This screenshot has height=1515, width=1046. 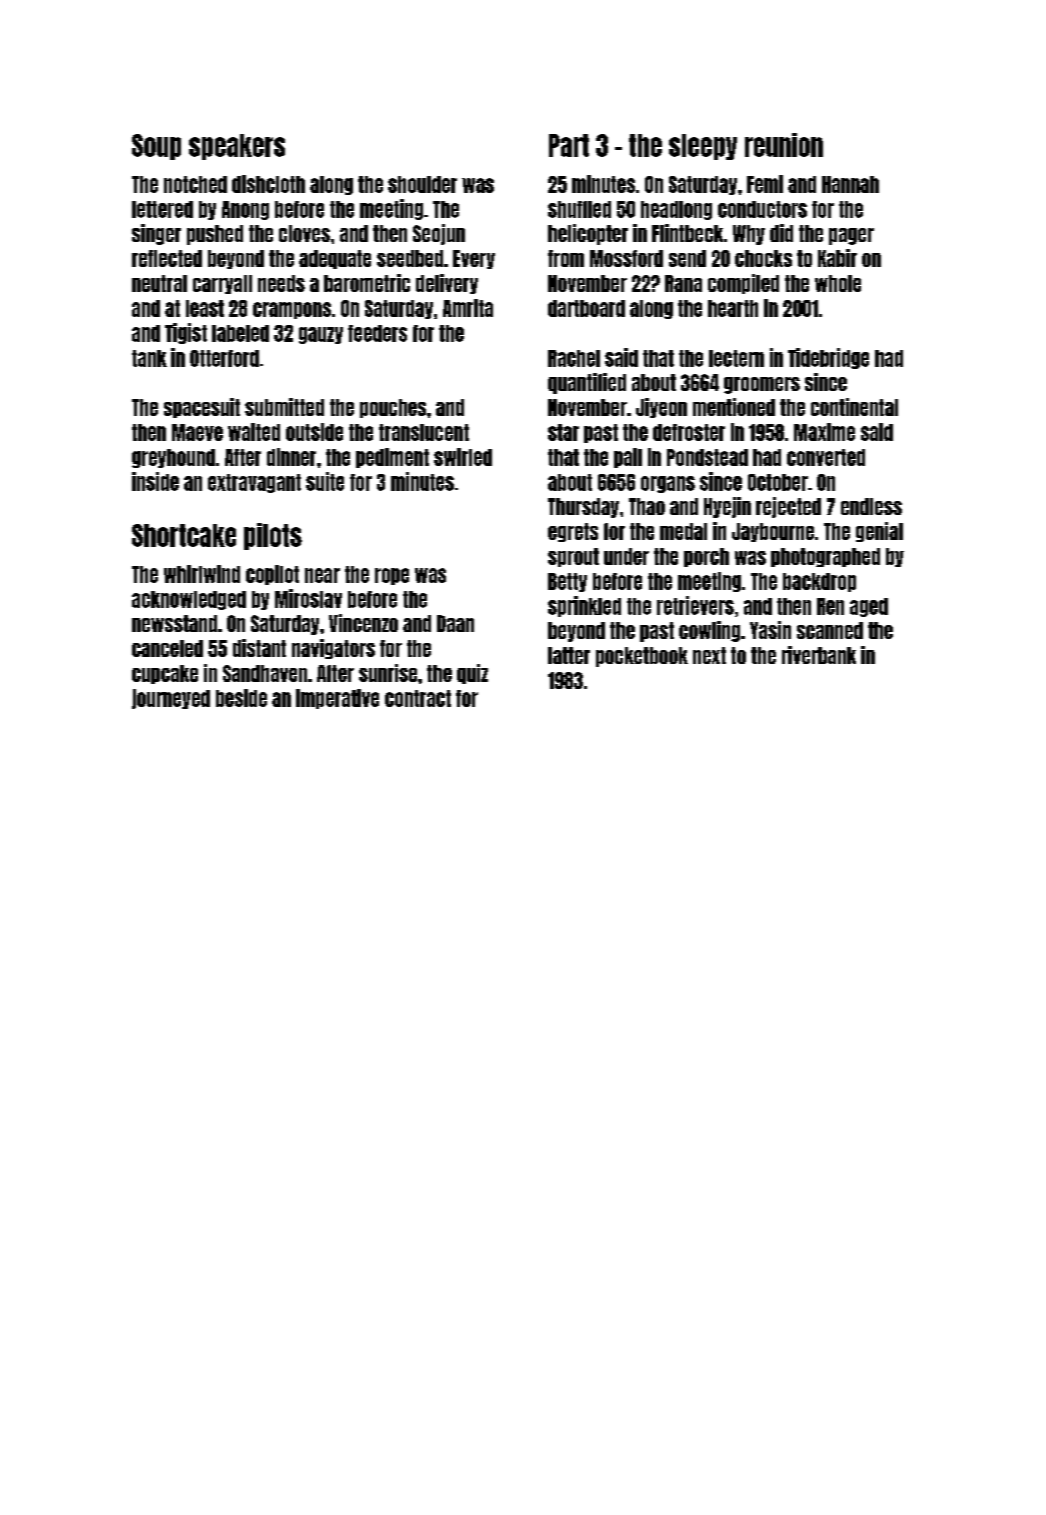 What do you see at coordinates (224, 358) in the screenshot?
I see `Otterford` at bounding box center [224, 358].
